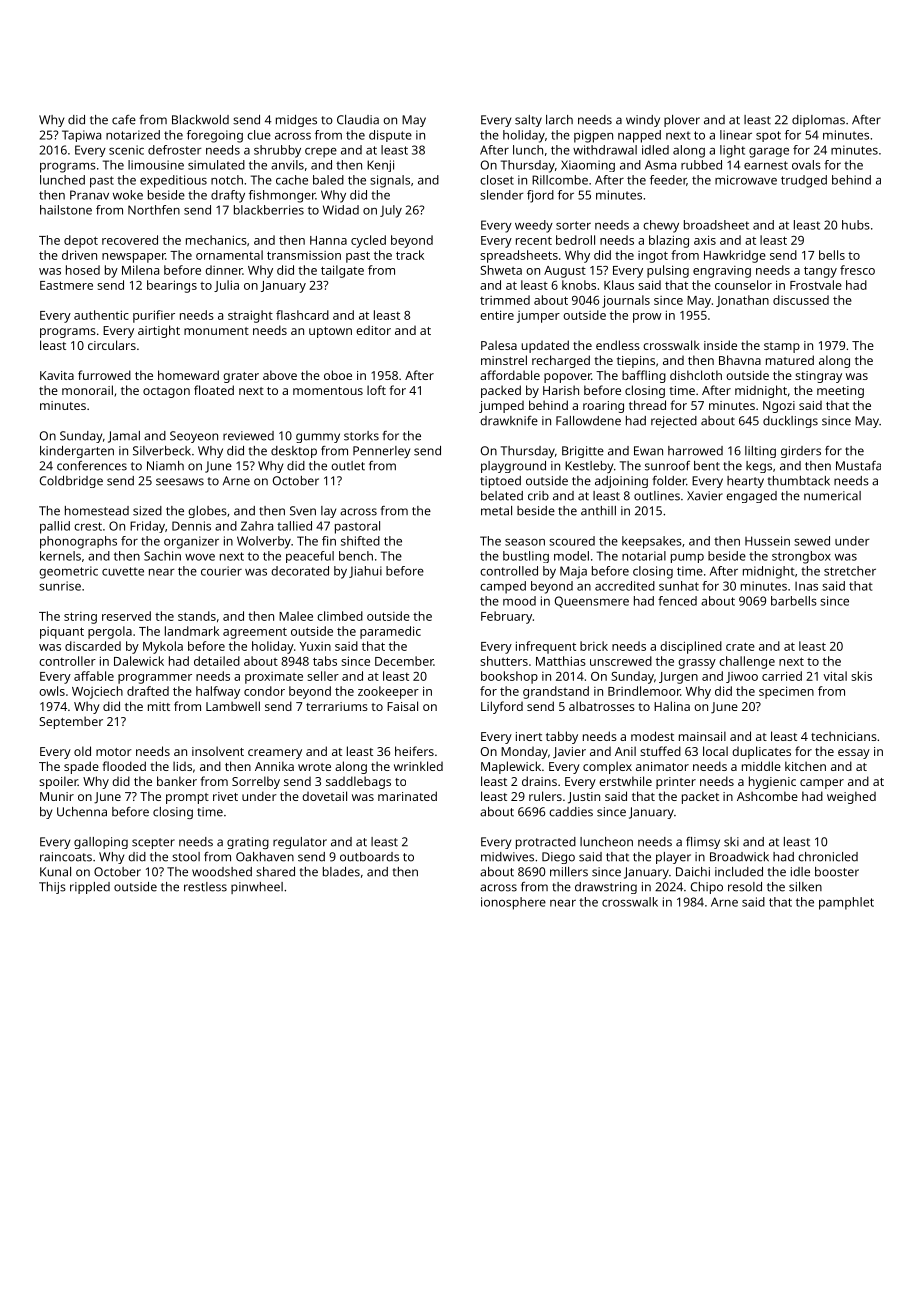 The height and width of the image is (1308, 924). Describe the element at coordinates (407, 796) in the image. I see `marinated` at that location.
